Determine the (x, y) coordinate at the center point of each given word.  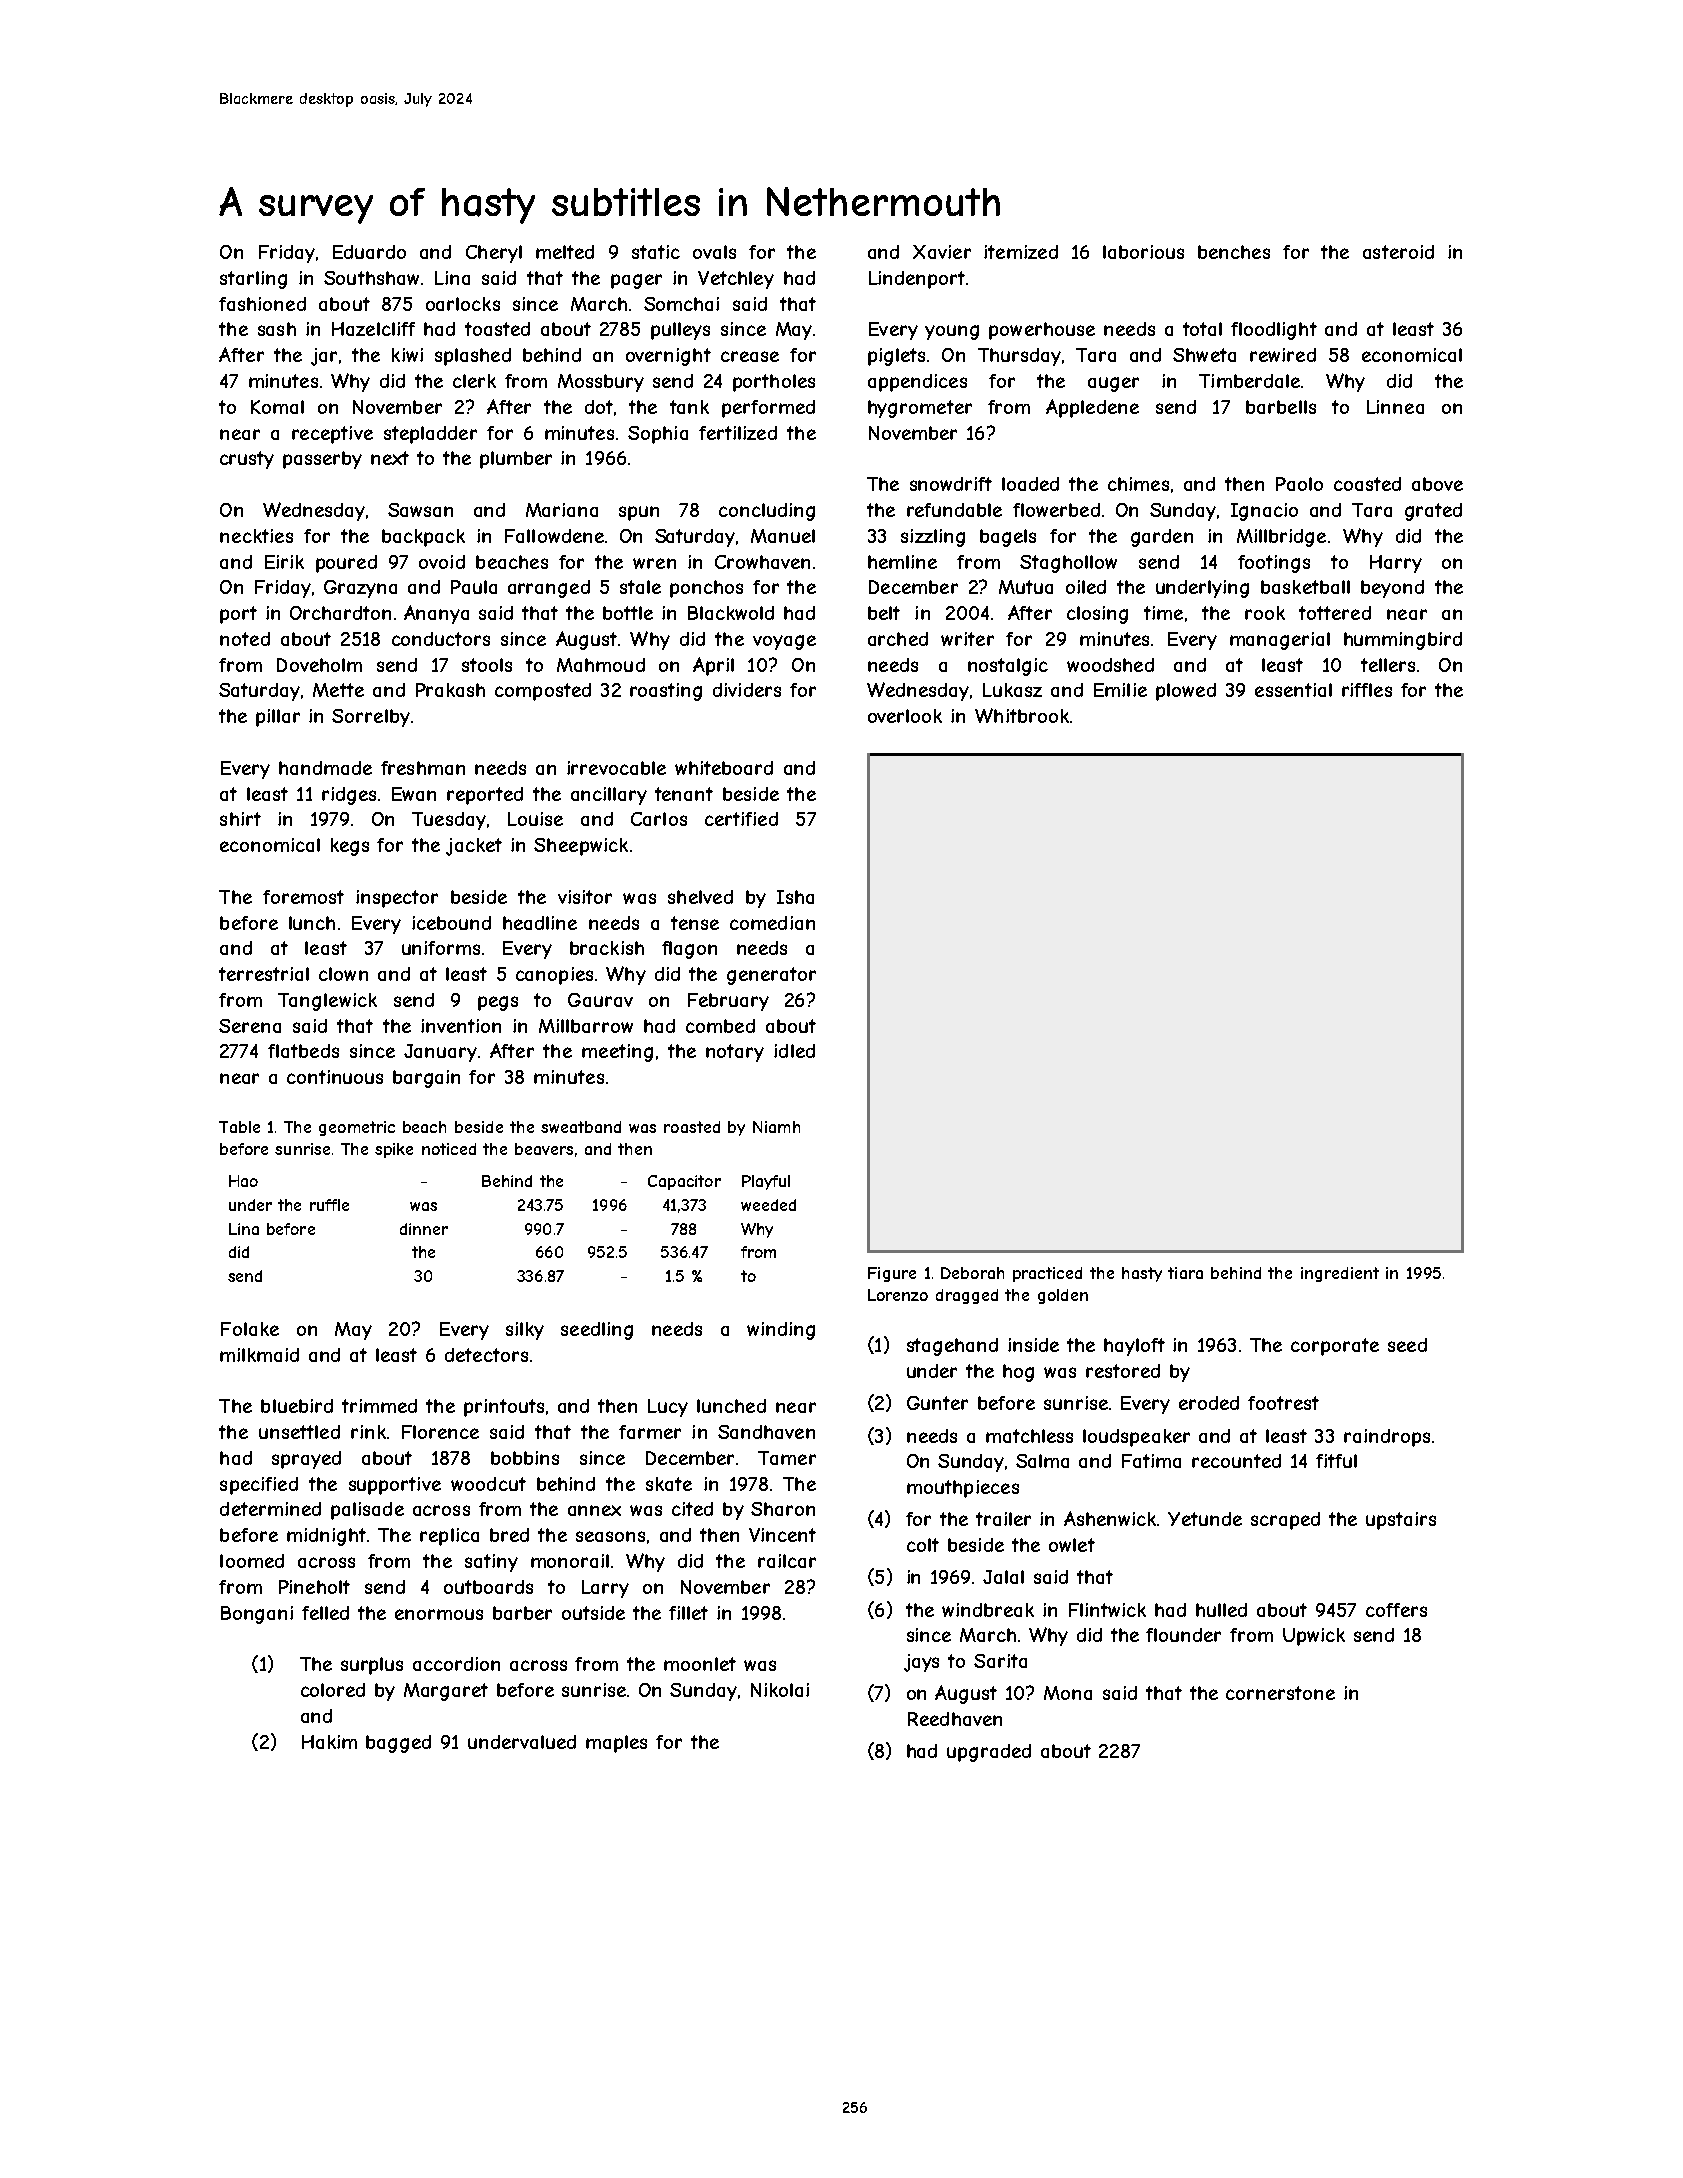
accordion (456, 1664)
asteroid (1398, 252)
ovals (714, 252)
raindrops (1387, 1438)
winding (781, 1331)
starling (253, 280)
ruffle (329, 1205)
